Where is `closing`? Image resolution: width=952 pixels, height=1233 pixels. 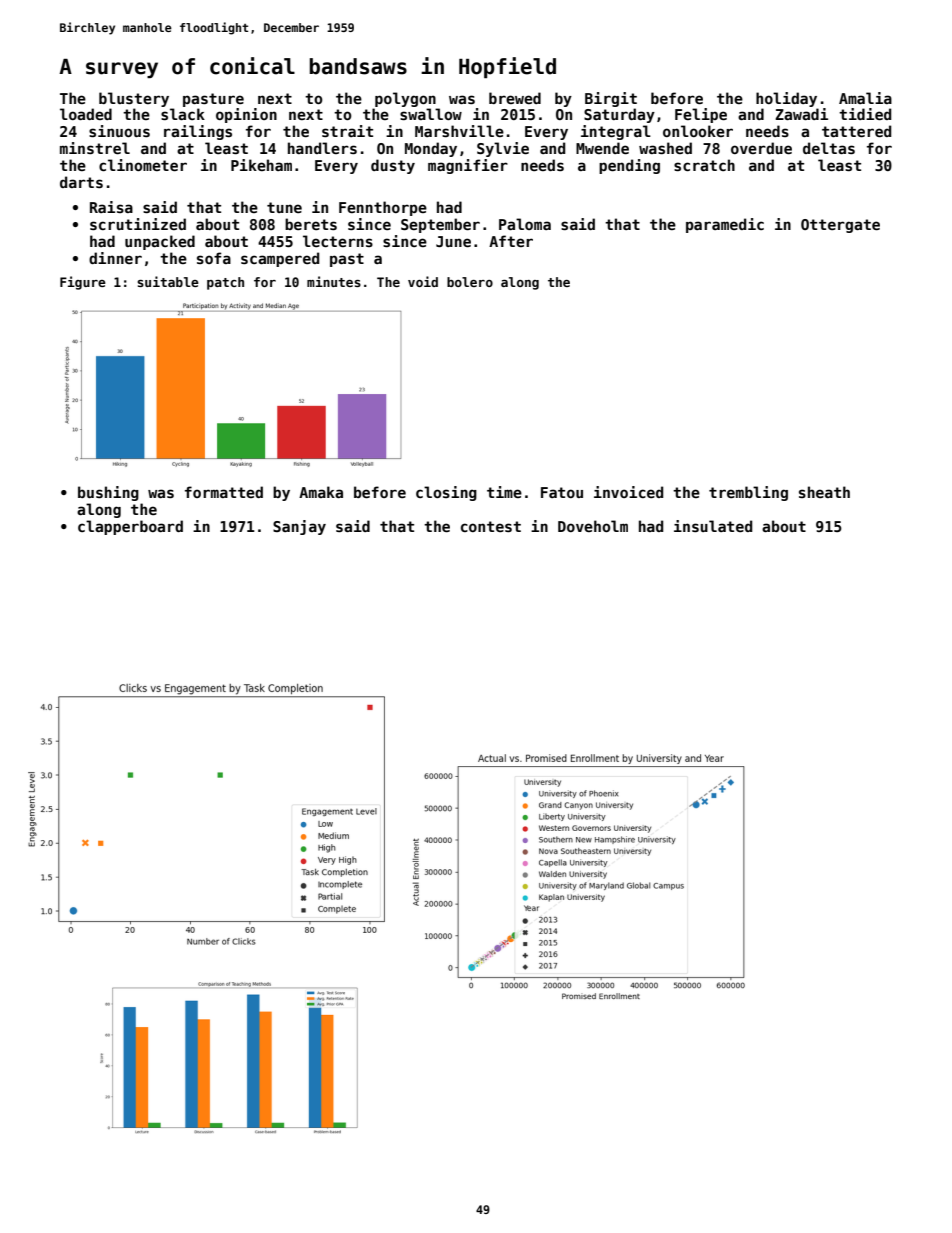 closing is located at coordinates (446, 493).
